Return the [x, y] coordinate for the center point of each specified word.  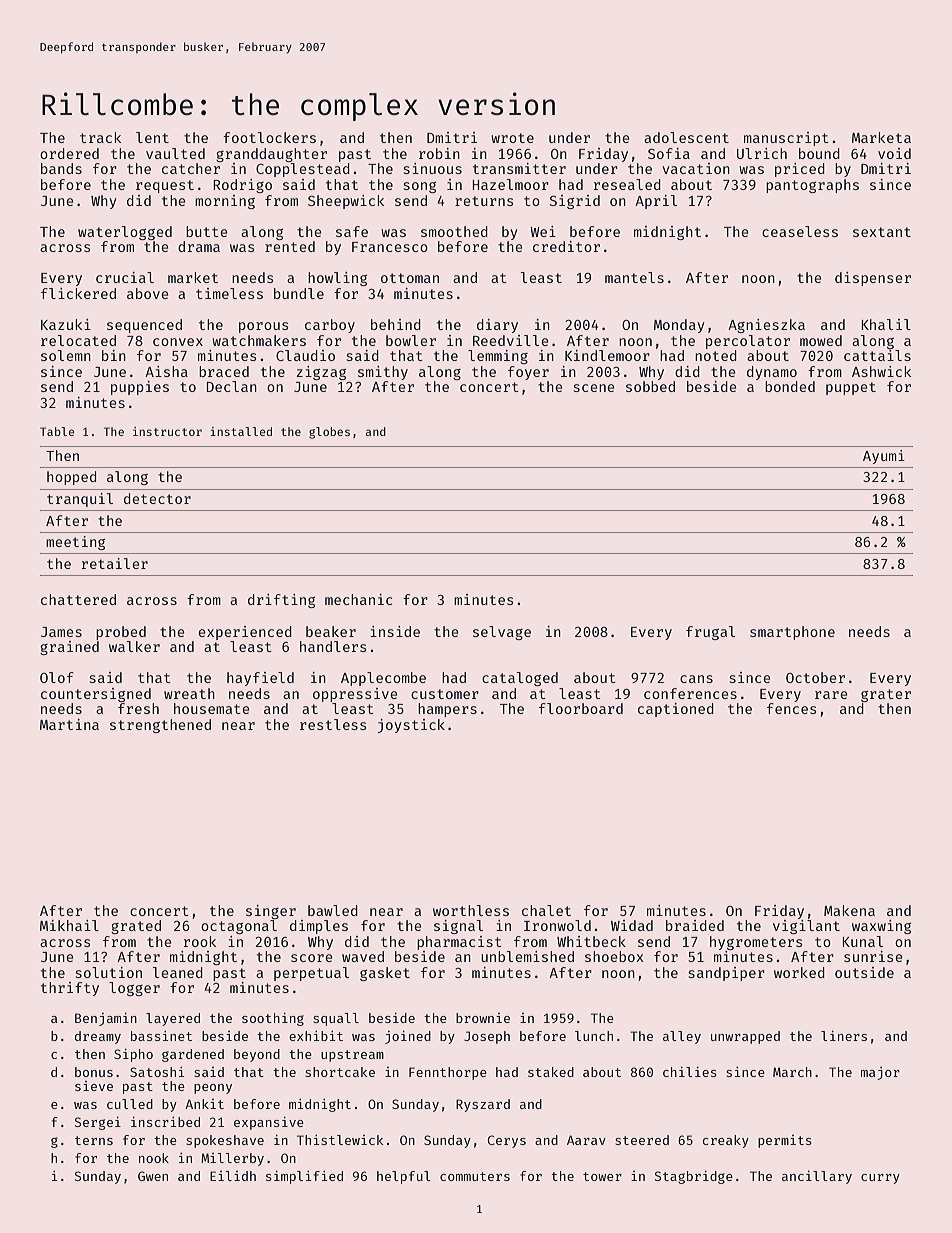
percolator [748, 342]
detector [157, 498]
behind [396, 324]
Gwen [153, 1176]
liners [844, 1035]
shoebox [614, 956]
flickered [78, 293]
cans [696, 679]
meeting [75, 543]
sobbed [650, 386]
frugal [710, 633]
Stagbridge [694, 1177]
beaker [331, 631]
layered [173, 1019]
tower [602, 1176]
